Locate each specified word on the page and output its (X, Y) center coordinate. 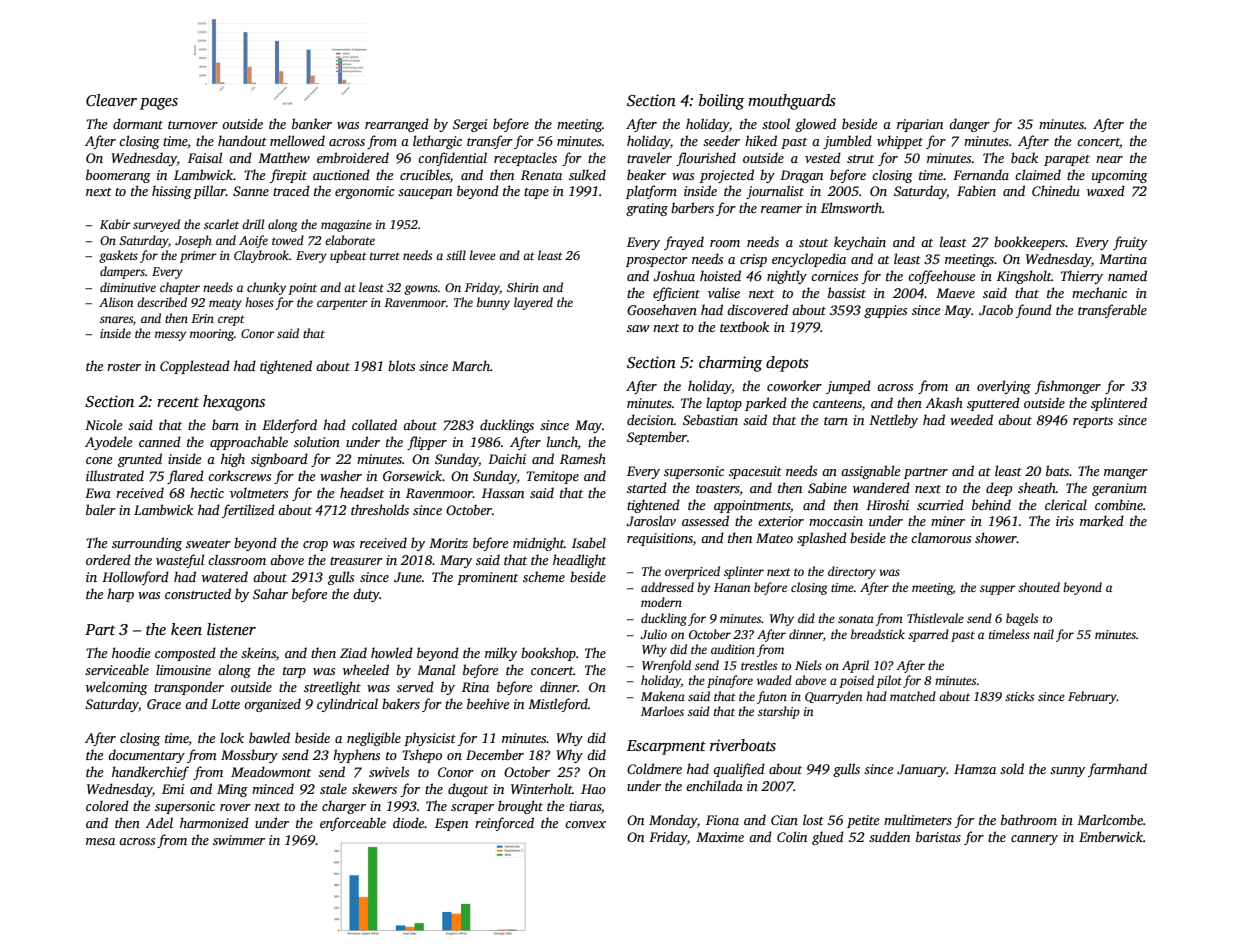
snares (116, 319)
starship (779, 712)
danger (969, 125)
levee (483, 255)
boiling (721, 102)
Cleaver (111, 100)
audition (733, 649)
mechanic (1099, 292)
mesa (100, 841)
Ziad (353, 652)
